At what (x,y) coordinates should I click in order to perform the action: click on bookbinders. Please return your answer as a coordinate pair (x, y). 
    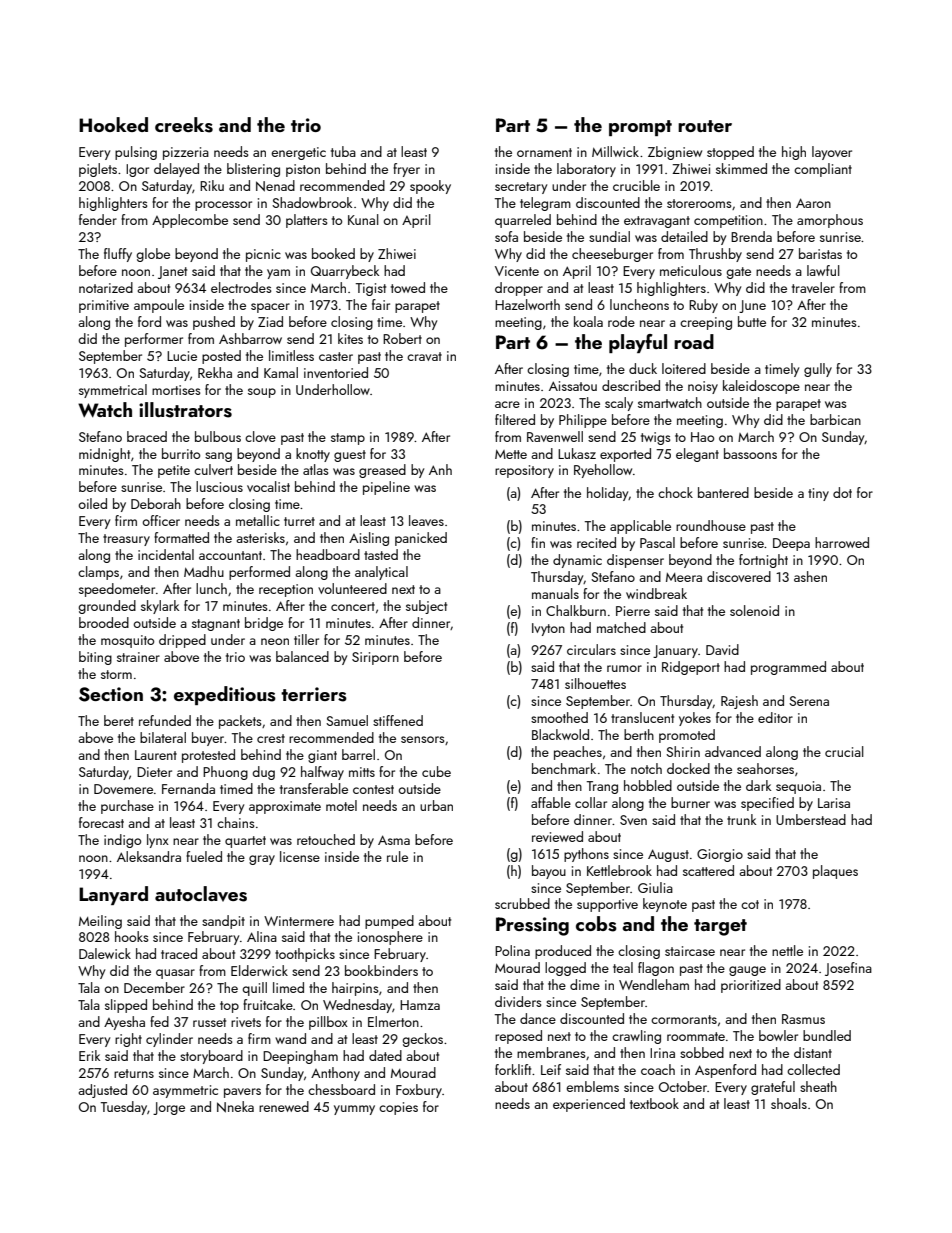
    Looking at the image, I should click on (381, 970).
